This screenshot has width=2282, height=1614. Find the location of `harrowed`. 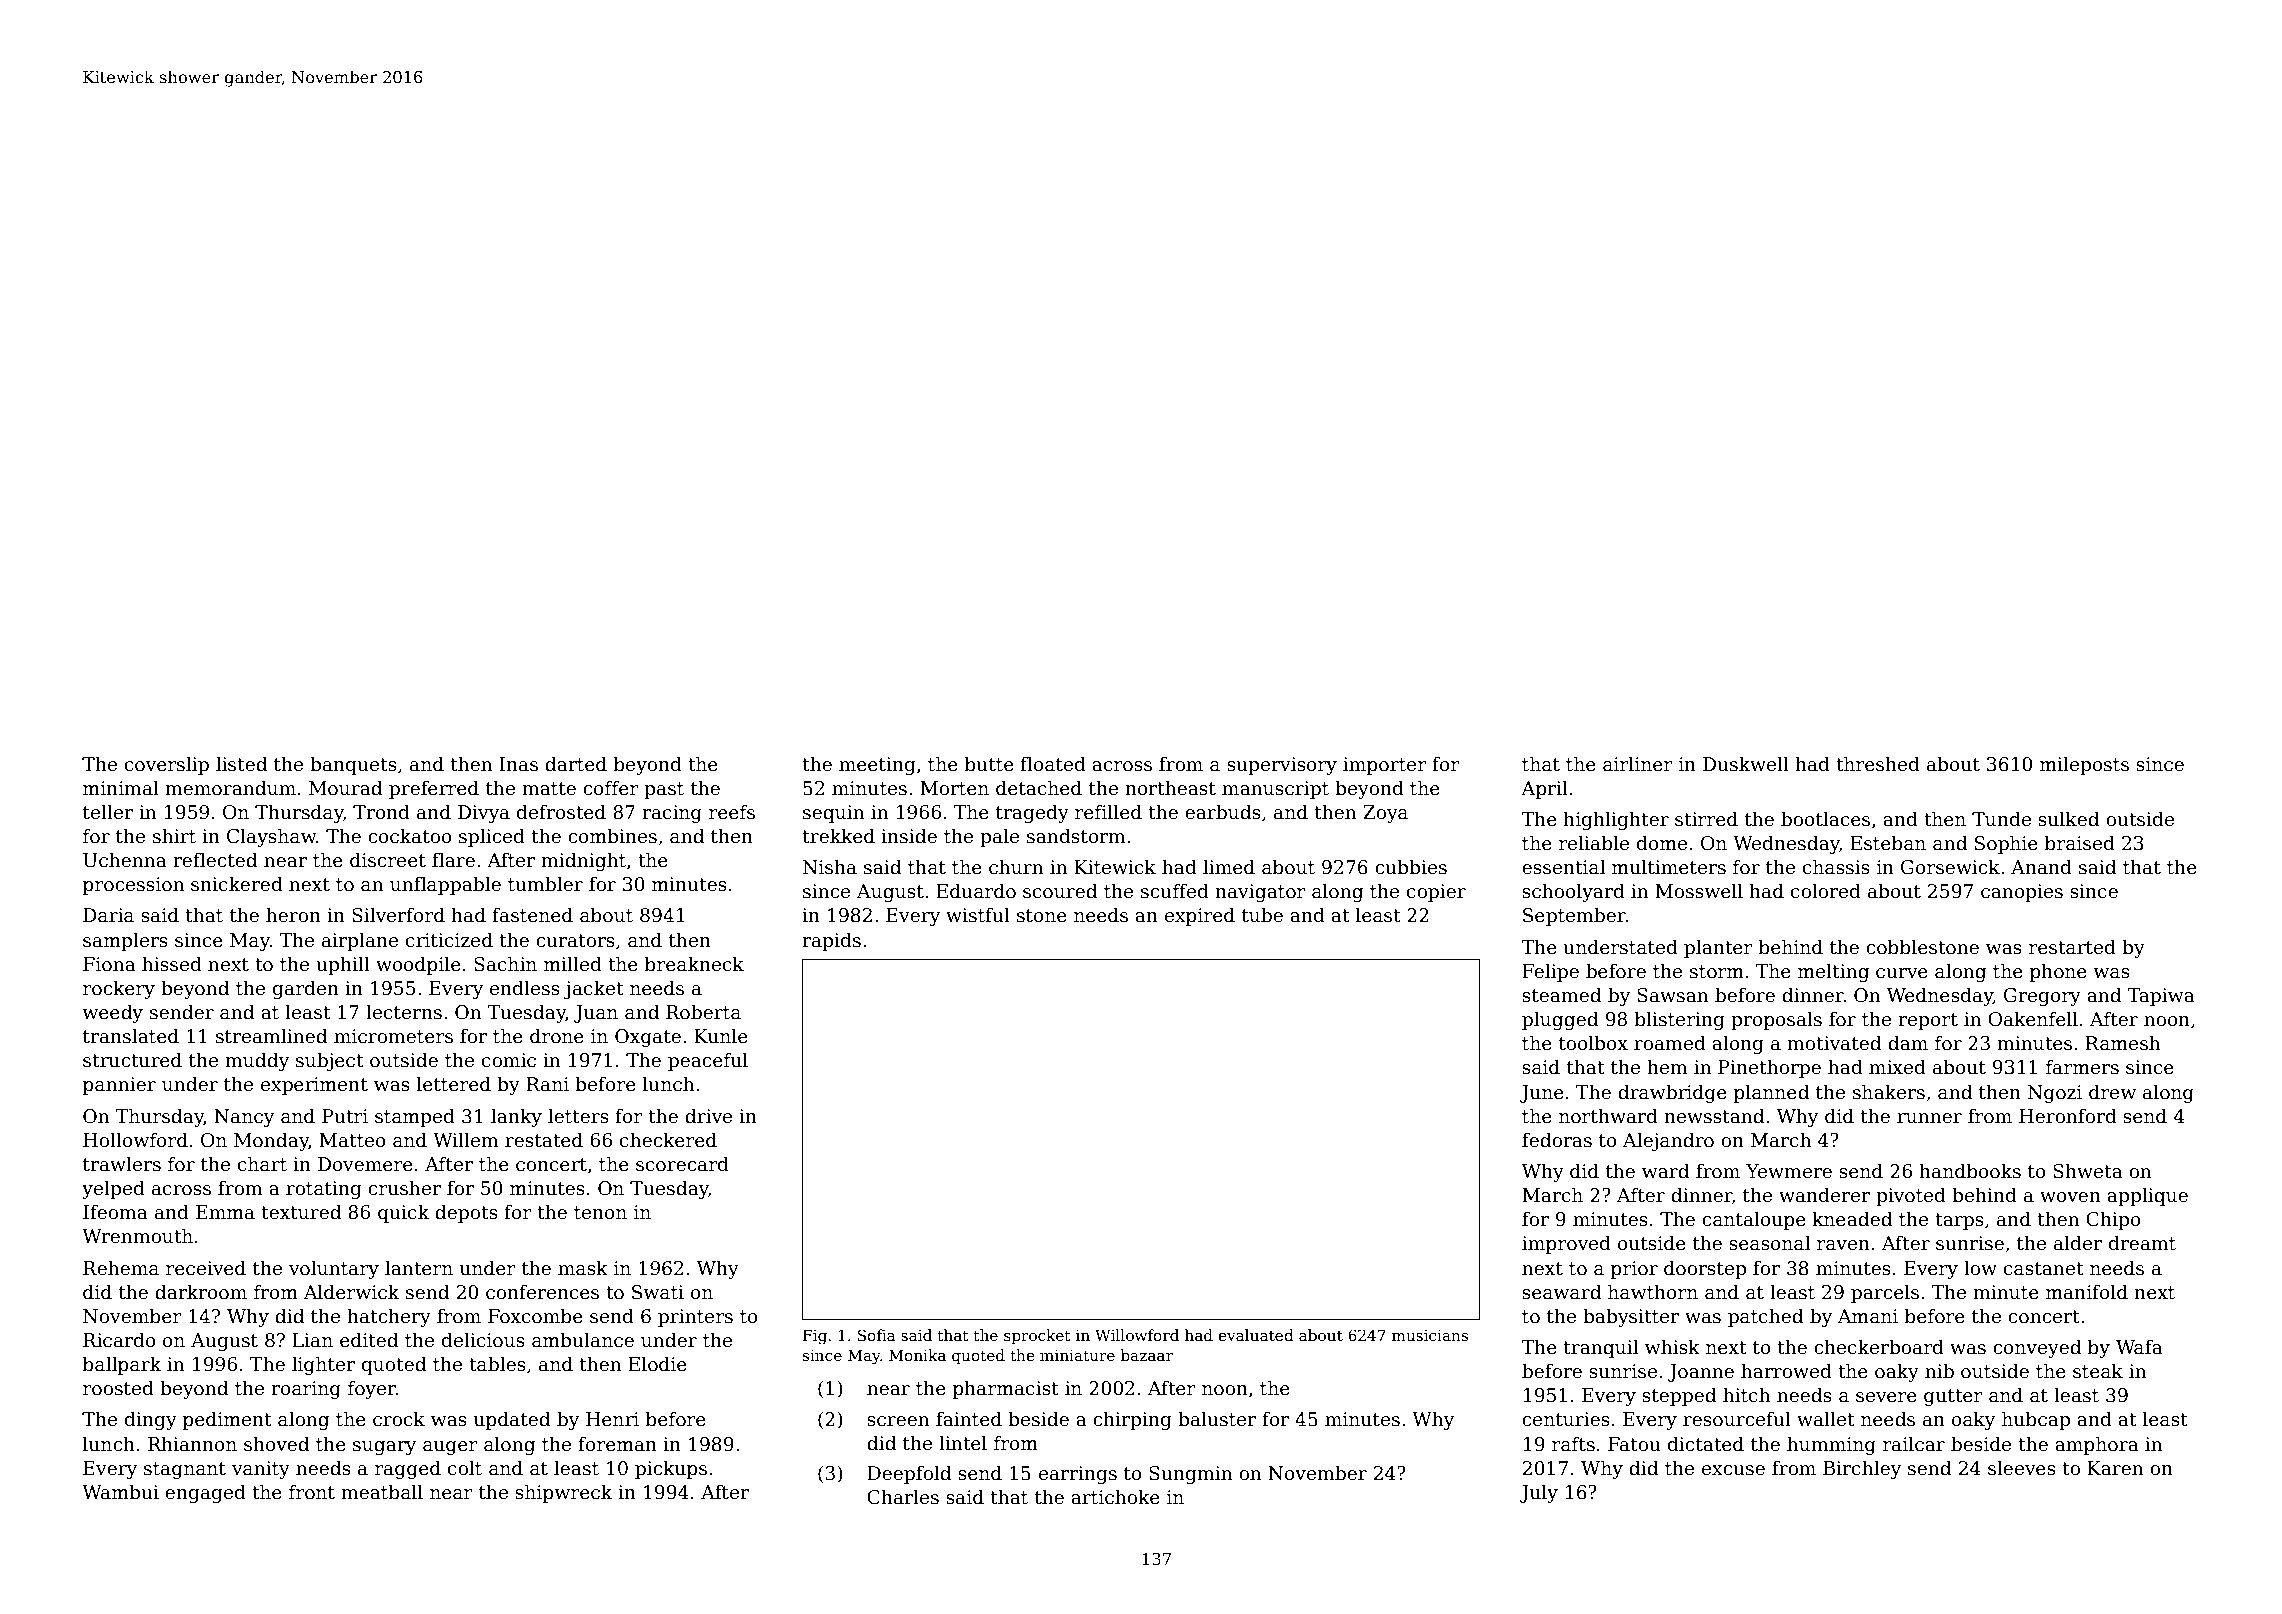

harrowed is located at coordinates (1786, 1371).
